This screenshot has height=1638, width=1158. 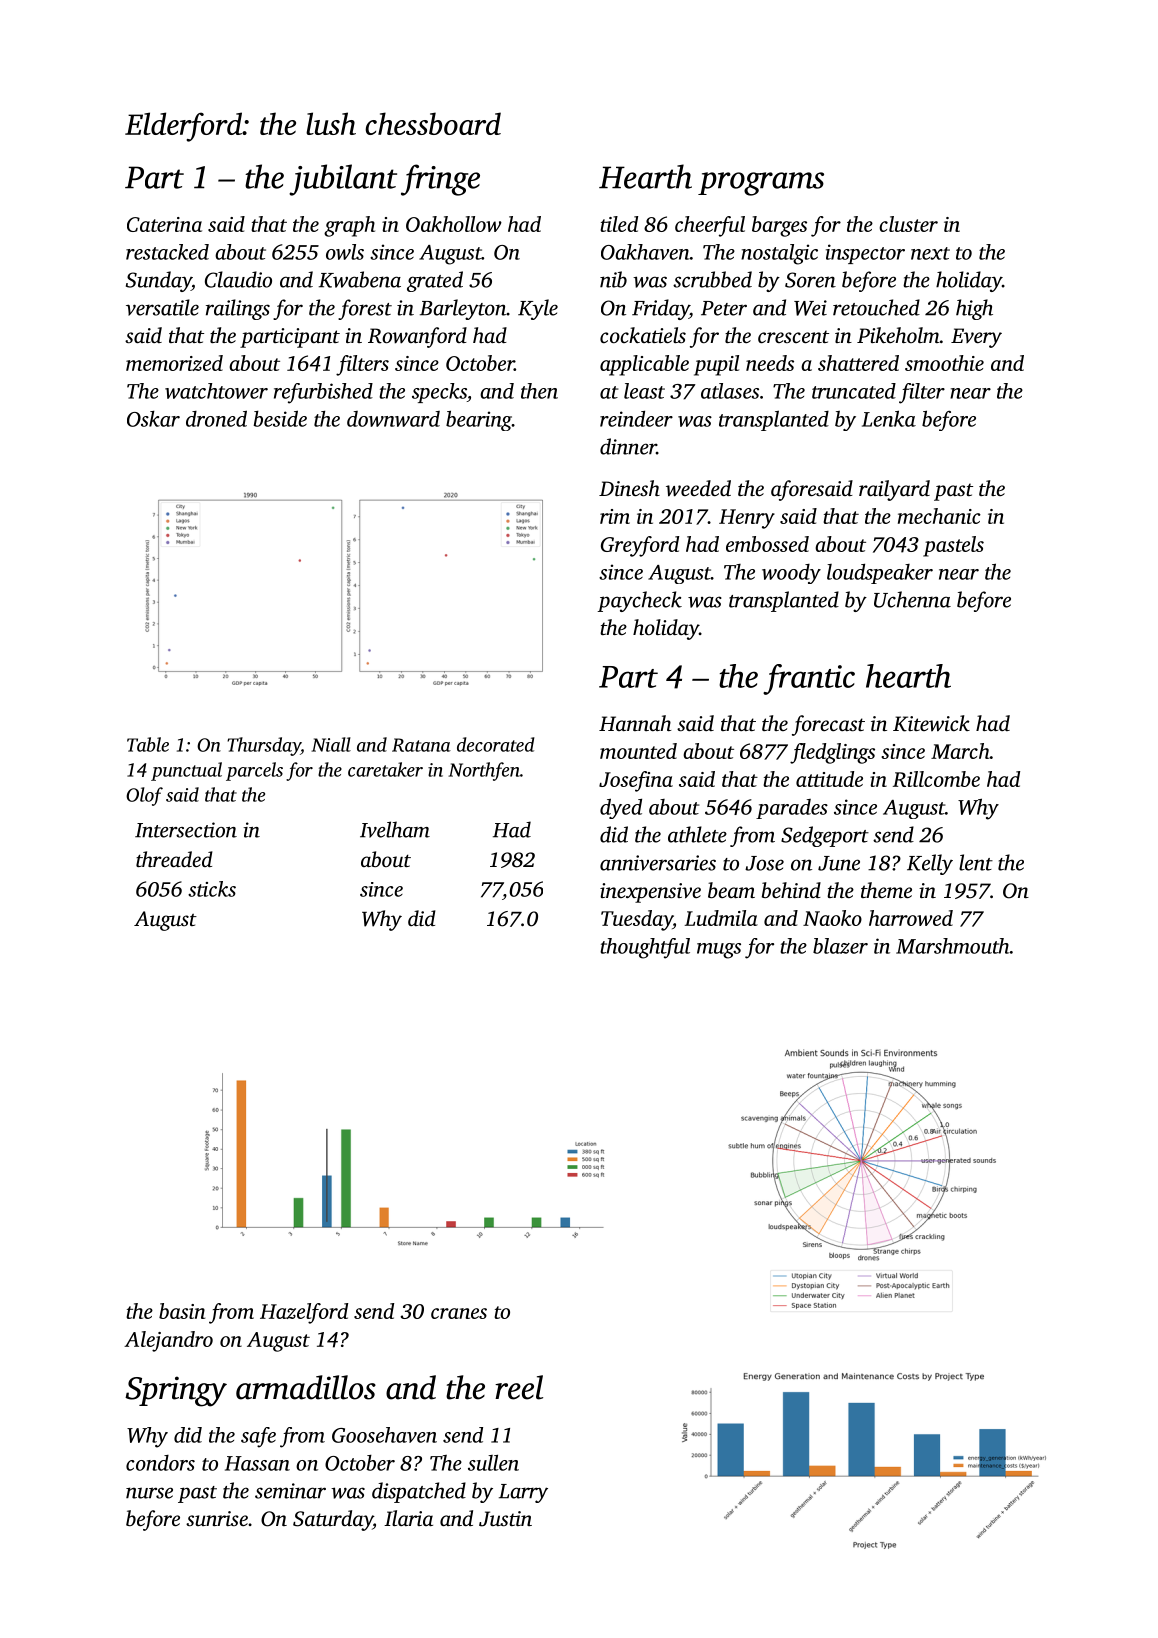 What do you see at coordinates (212, 889) in the screenshot?
I see `sticks` at bounding box center [212, 889].
